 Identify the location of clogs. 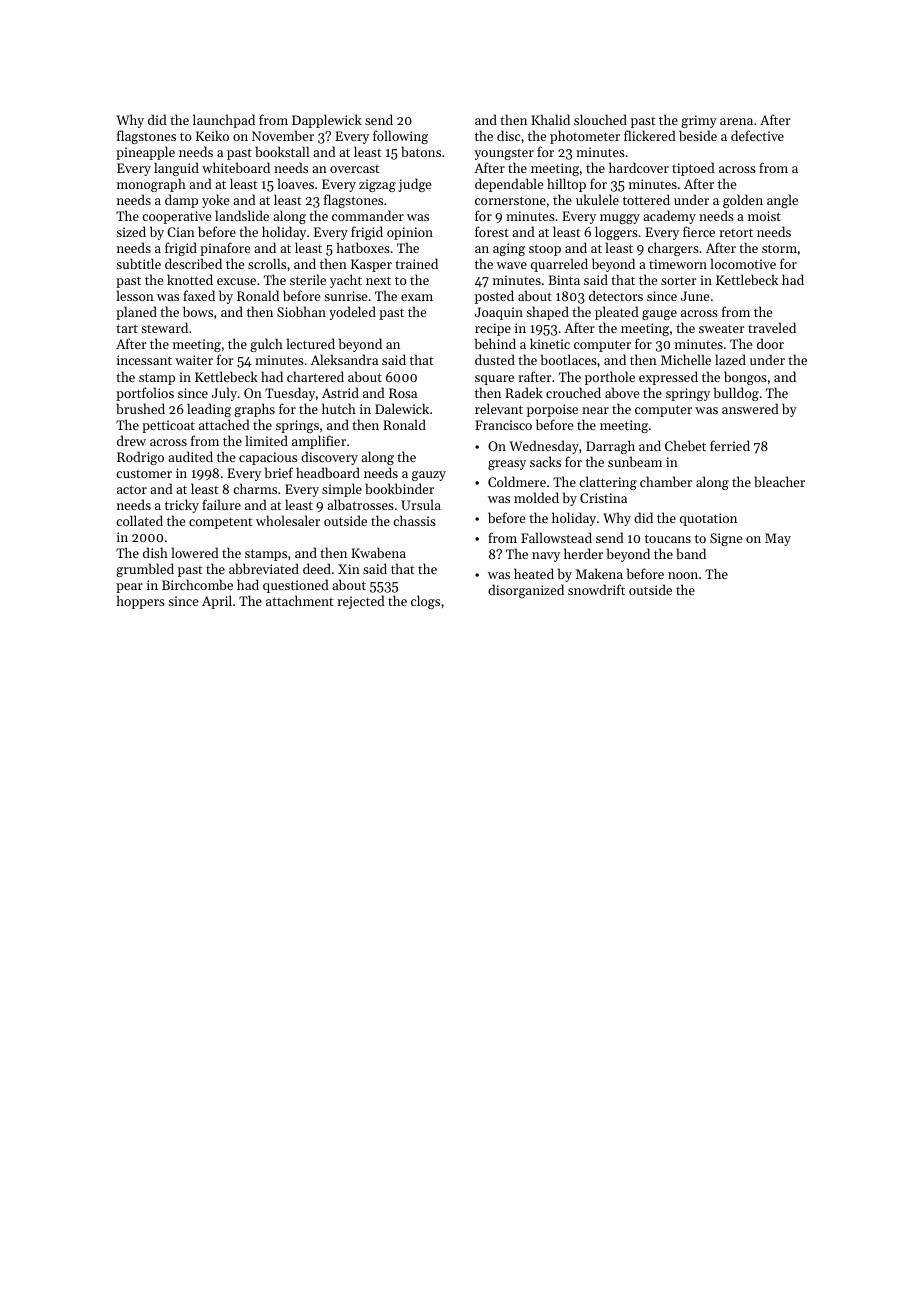
(425, 602).
